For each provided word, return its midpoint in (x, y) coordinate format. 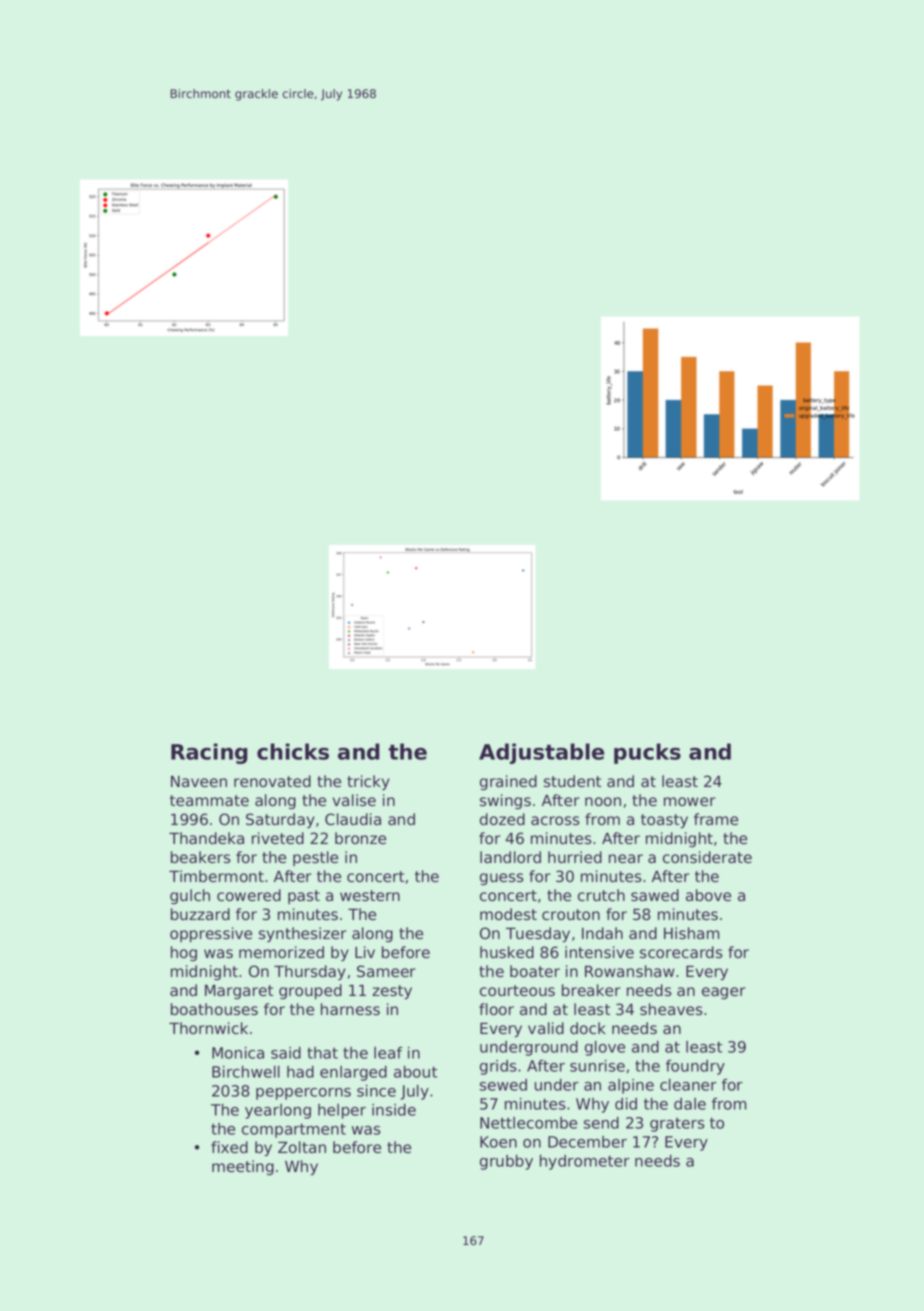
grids (498, 1067)
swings (505, 801)
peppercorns (303, 1094)
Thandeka (206, 838)
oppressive (211, 934)
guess (502, 879)
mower (690, 802)
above (708, 895)
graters (677, 1124)
